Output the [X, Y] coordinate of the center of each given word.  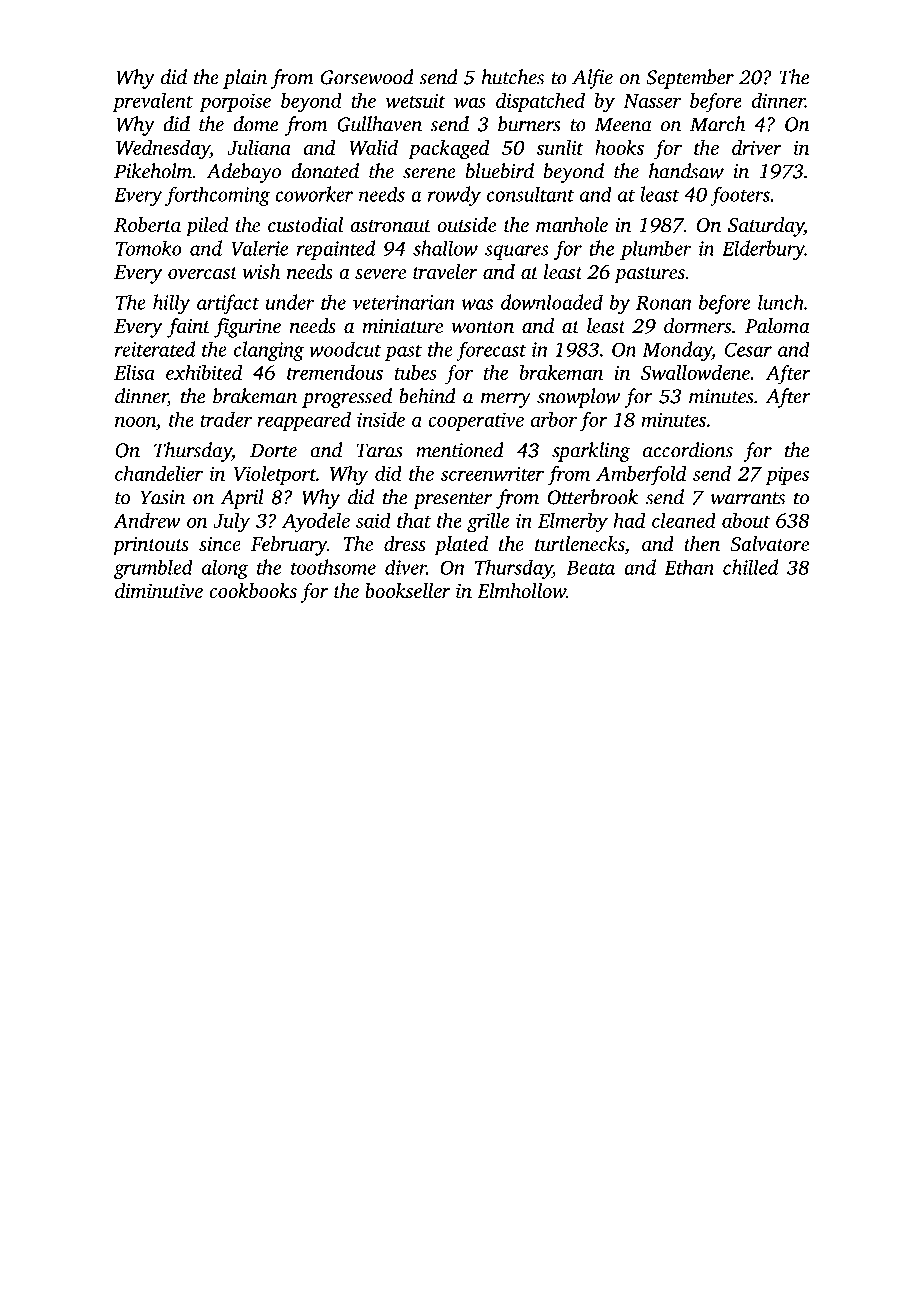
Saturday [766, 227]
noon [135, 421]
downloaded [552, 302]
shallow [445, 248]
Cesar [748, 349]
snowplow [578, 398]
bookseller [408, 590]
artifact [228, 304]
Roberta [147, 225]
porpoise [235, 102]
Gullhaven [379, 124]
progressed [347, 398]
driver [757, 147]
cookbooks [253, 590]
